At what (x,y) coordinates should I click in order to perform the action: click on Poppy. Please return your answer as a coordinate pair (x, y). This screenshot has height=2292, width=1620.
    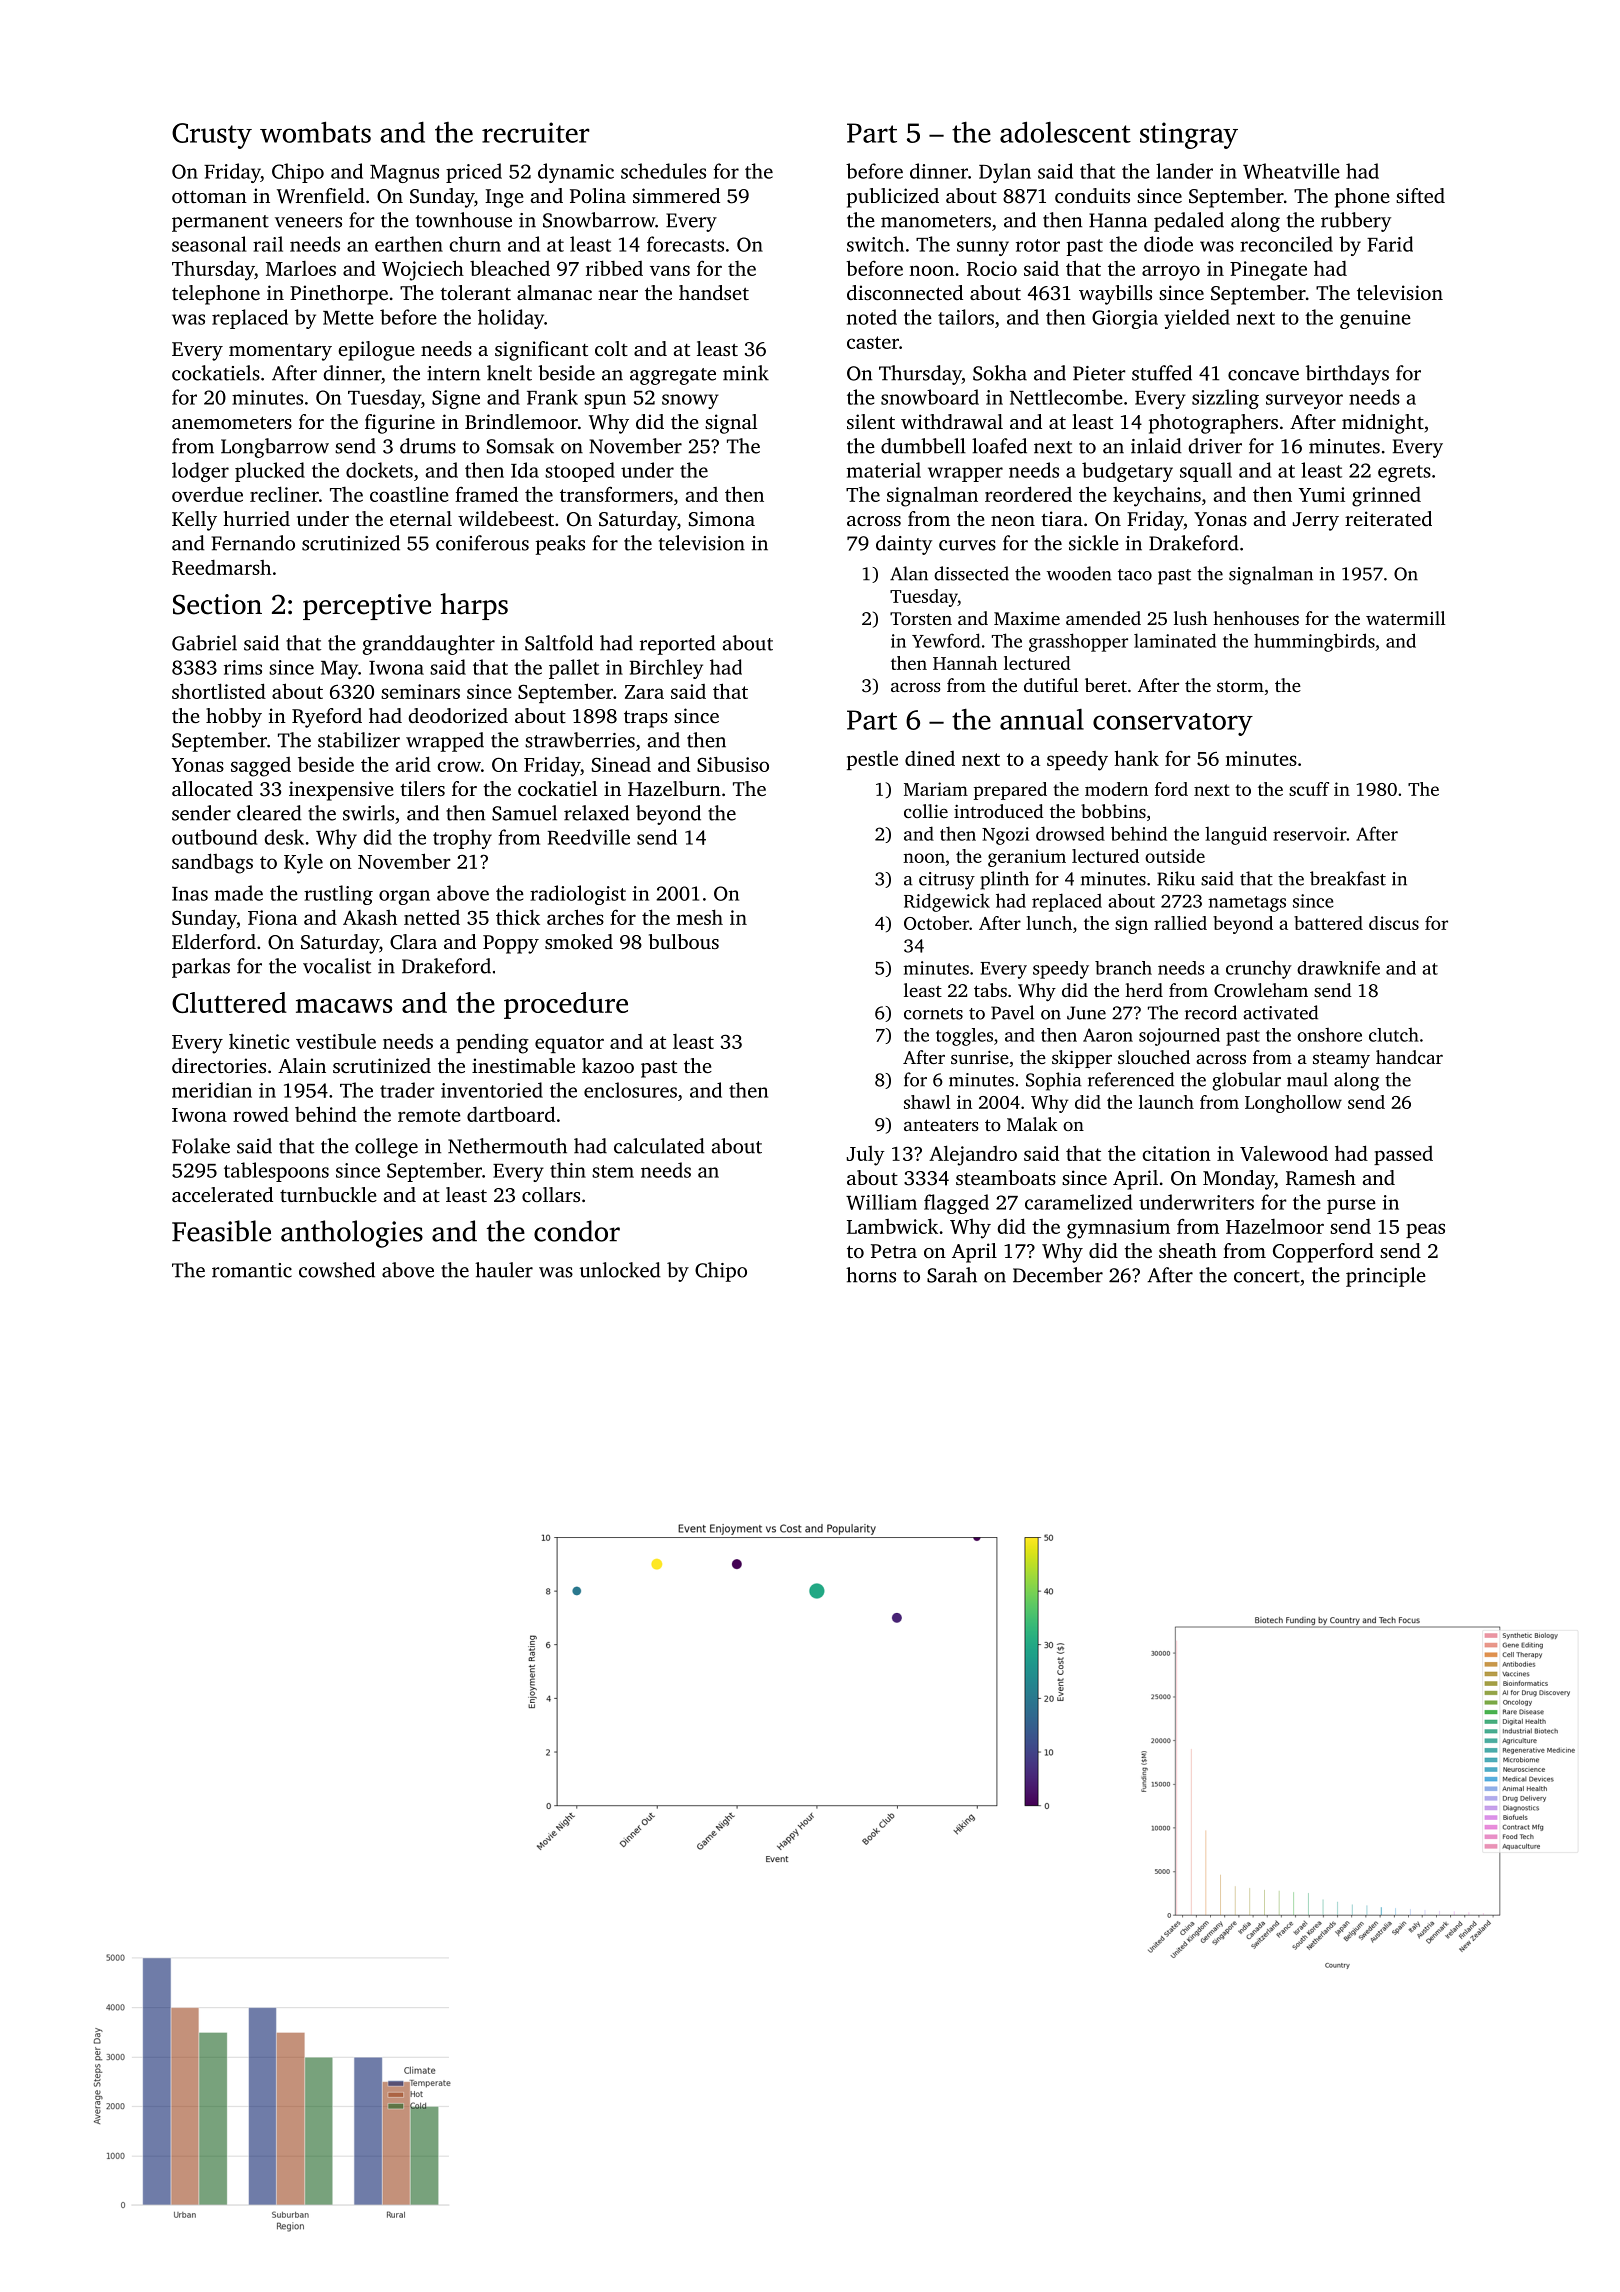
    Looking at the image, I should click on (511, 944).
